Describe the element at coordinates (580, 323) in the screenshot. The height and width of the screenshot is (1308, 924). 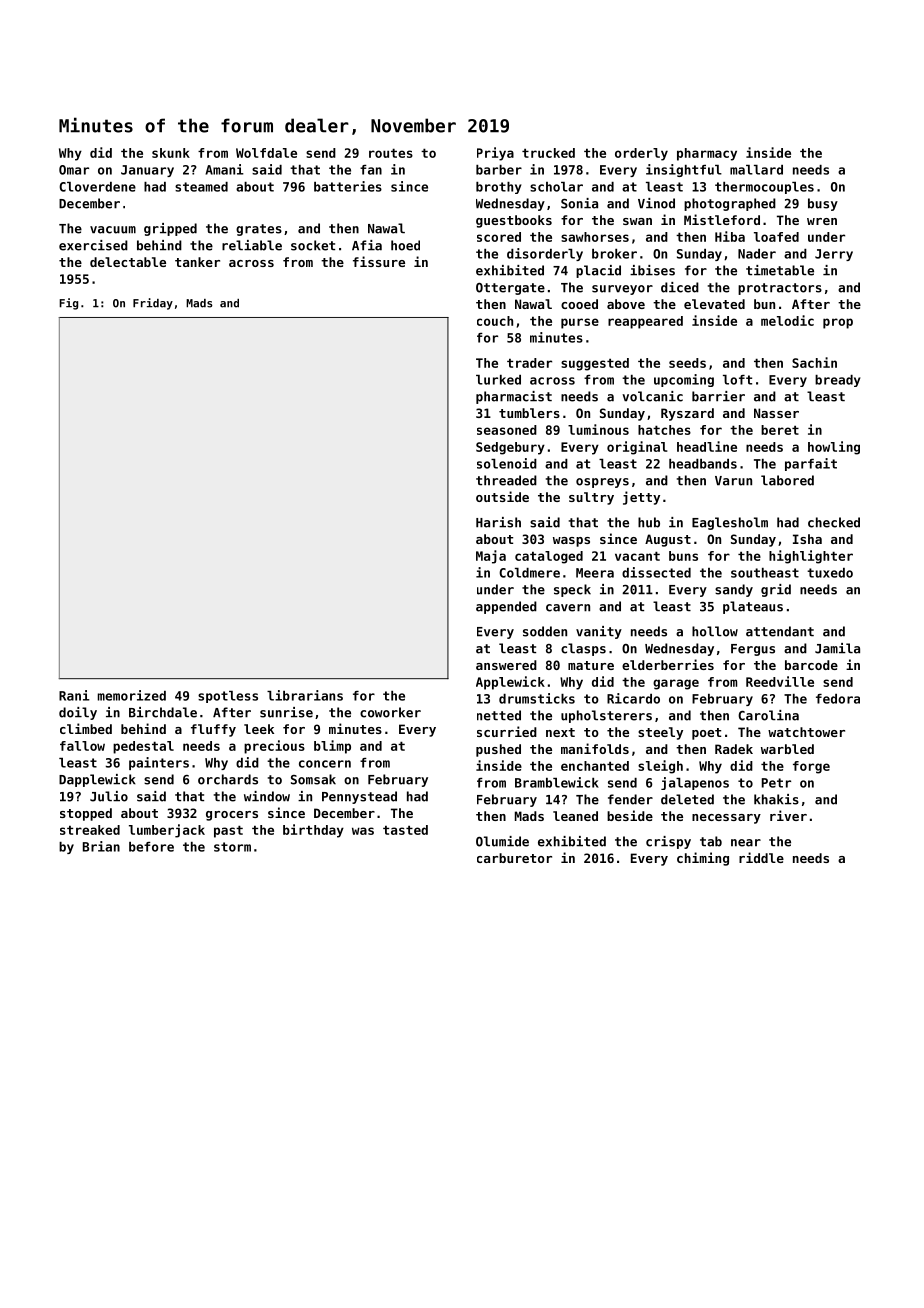
I see `purse` at that location.
